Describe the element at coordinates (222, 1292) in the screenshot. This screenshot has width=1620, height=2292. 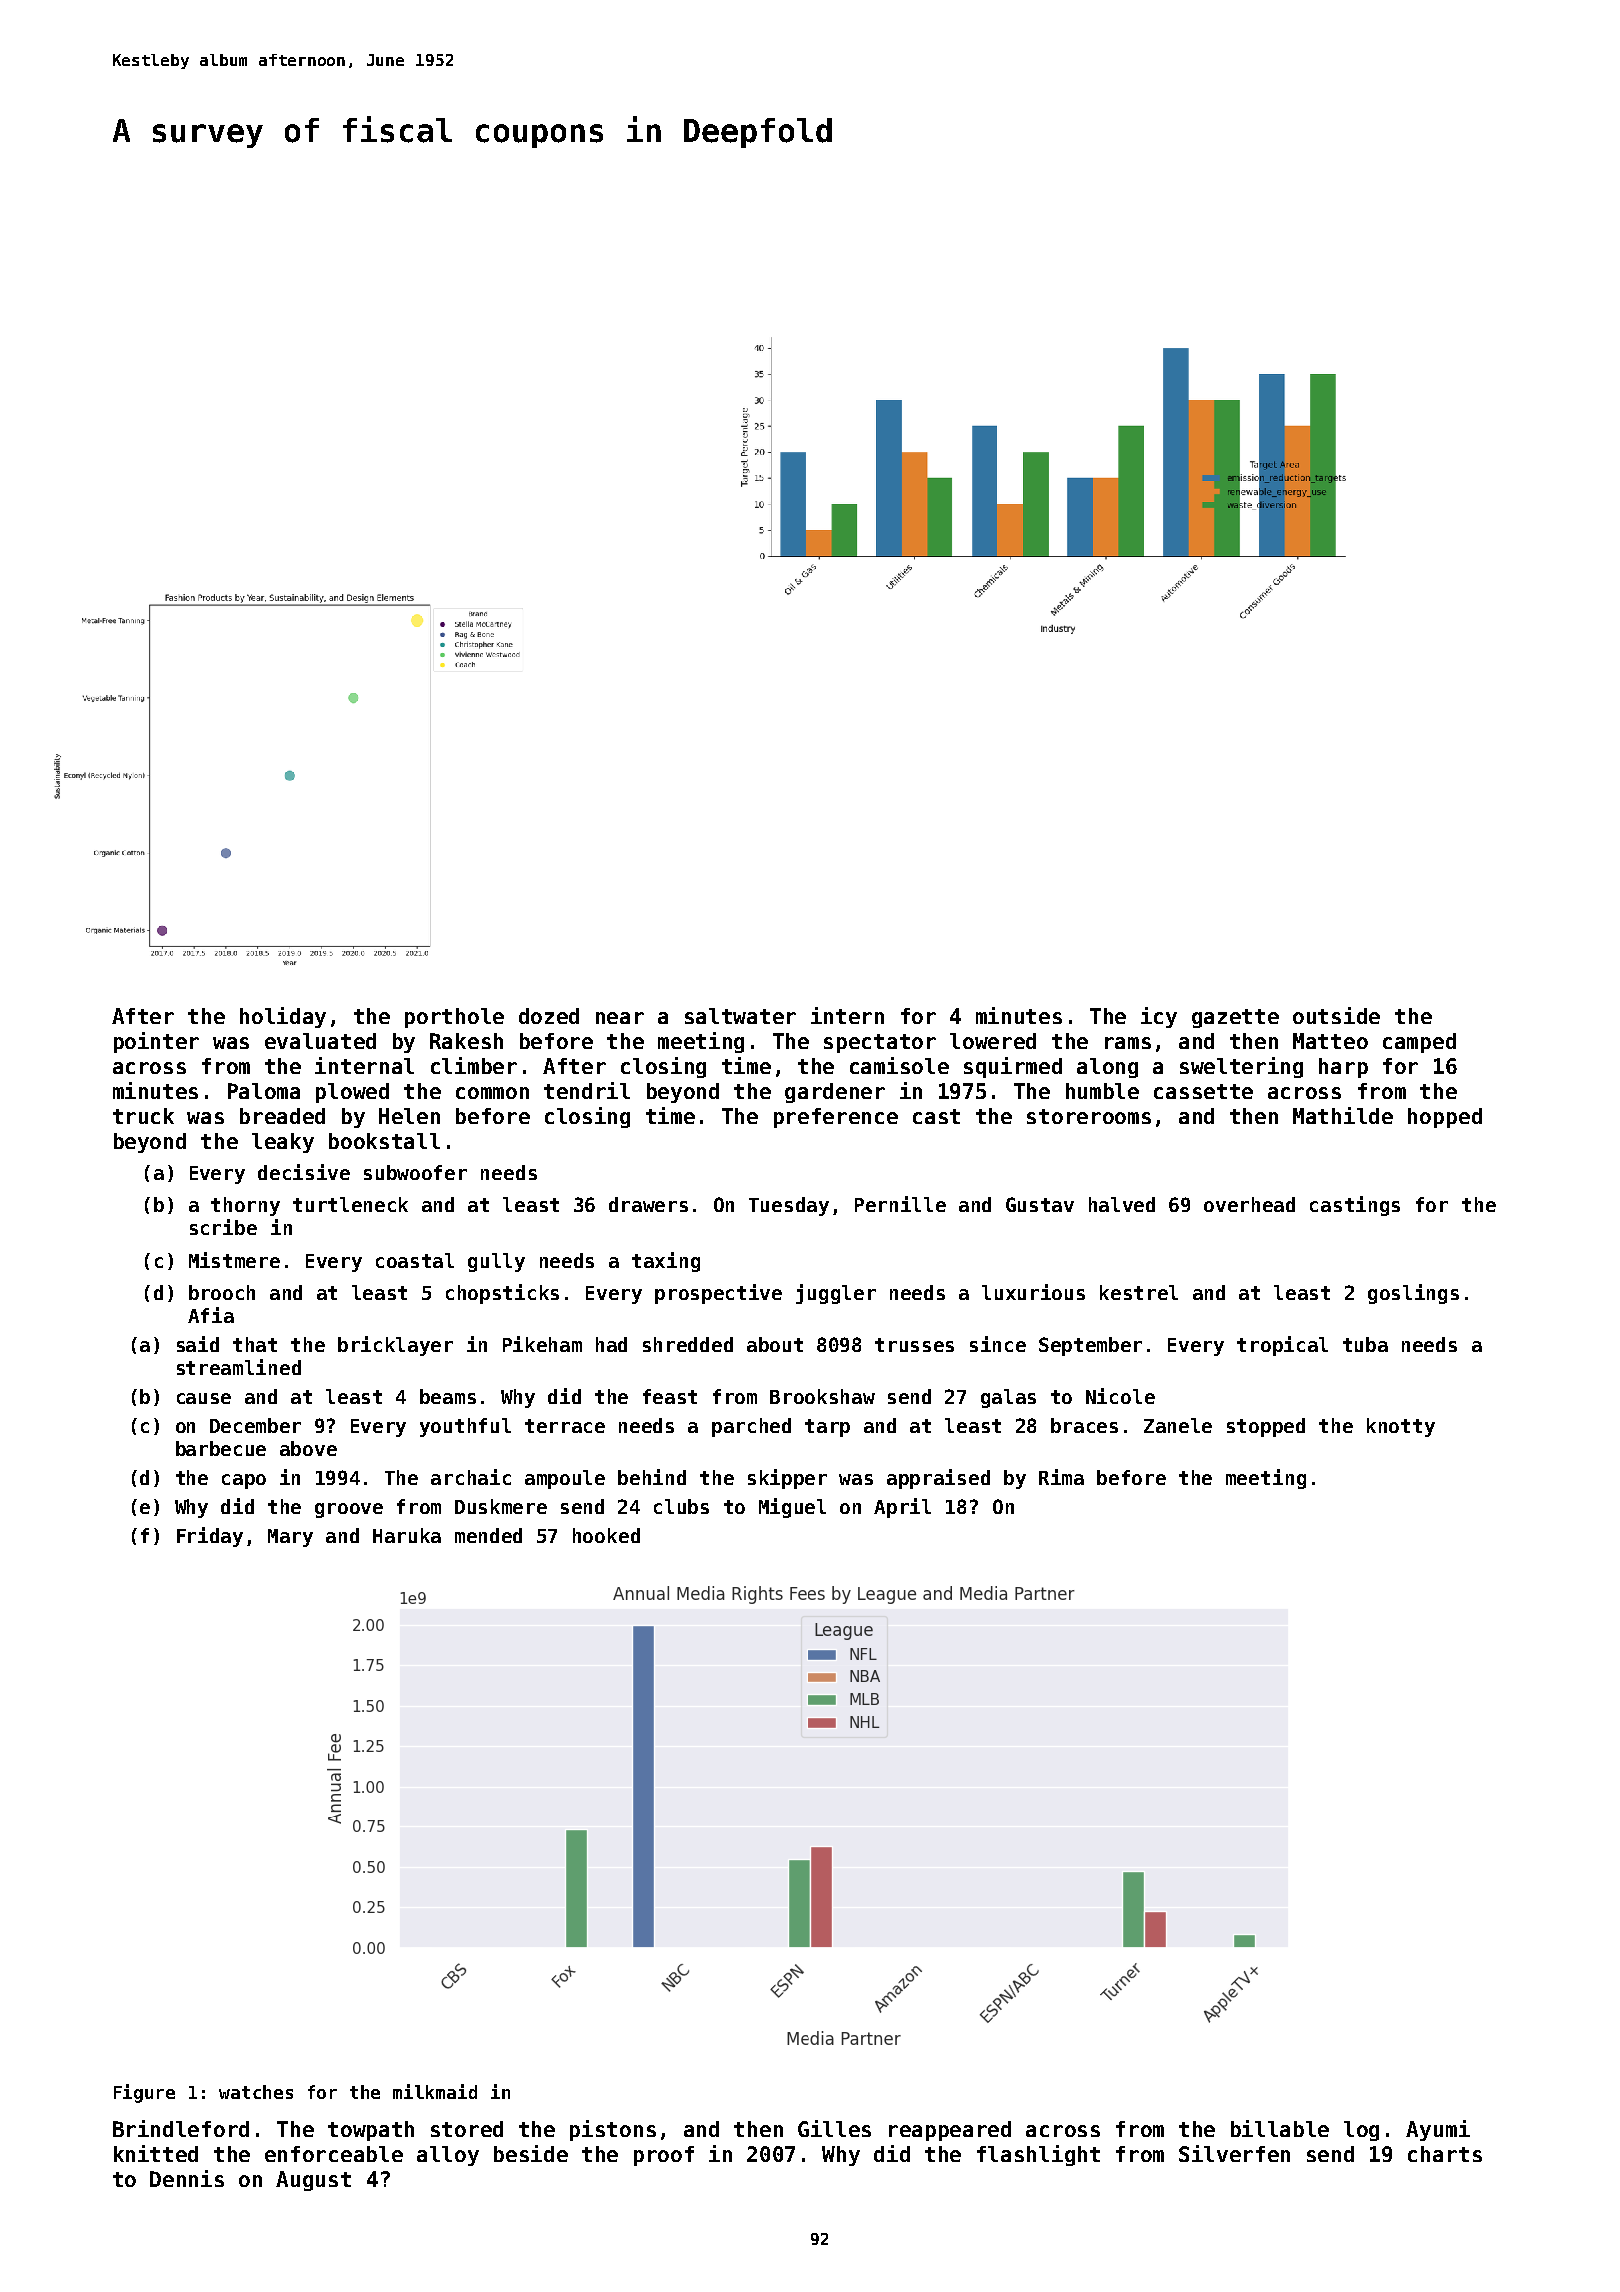
I see `brooch` at that location.
